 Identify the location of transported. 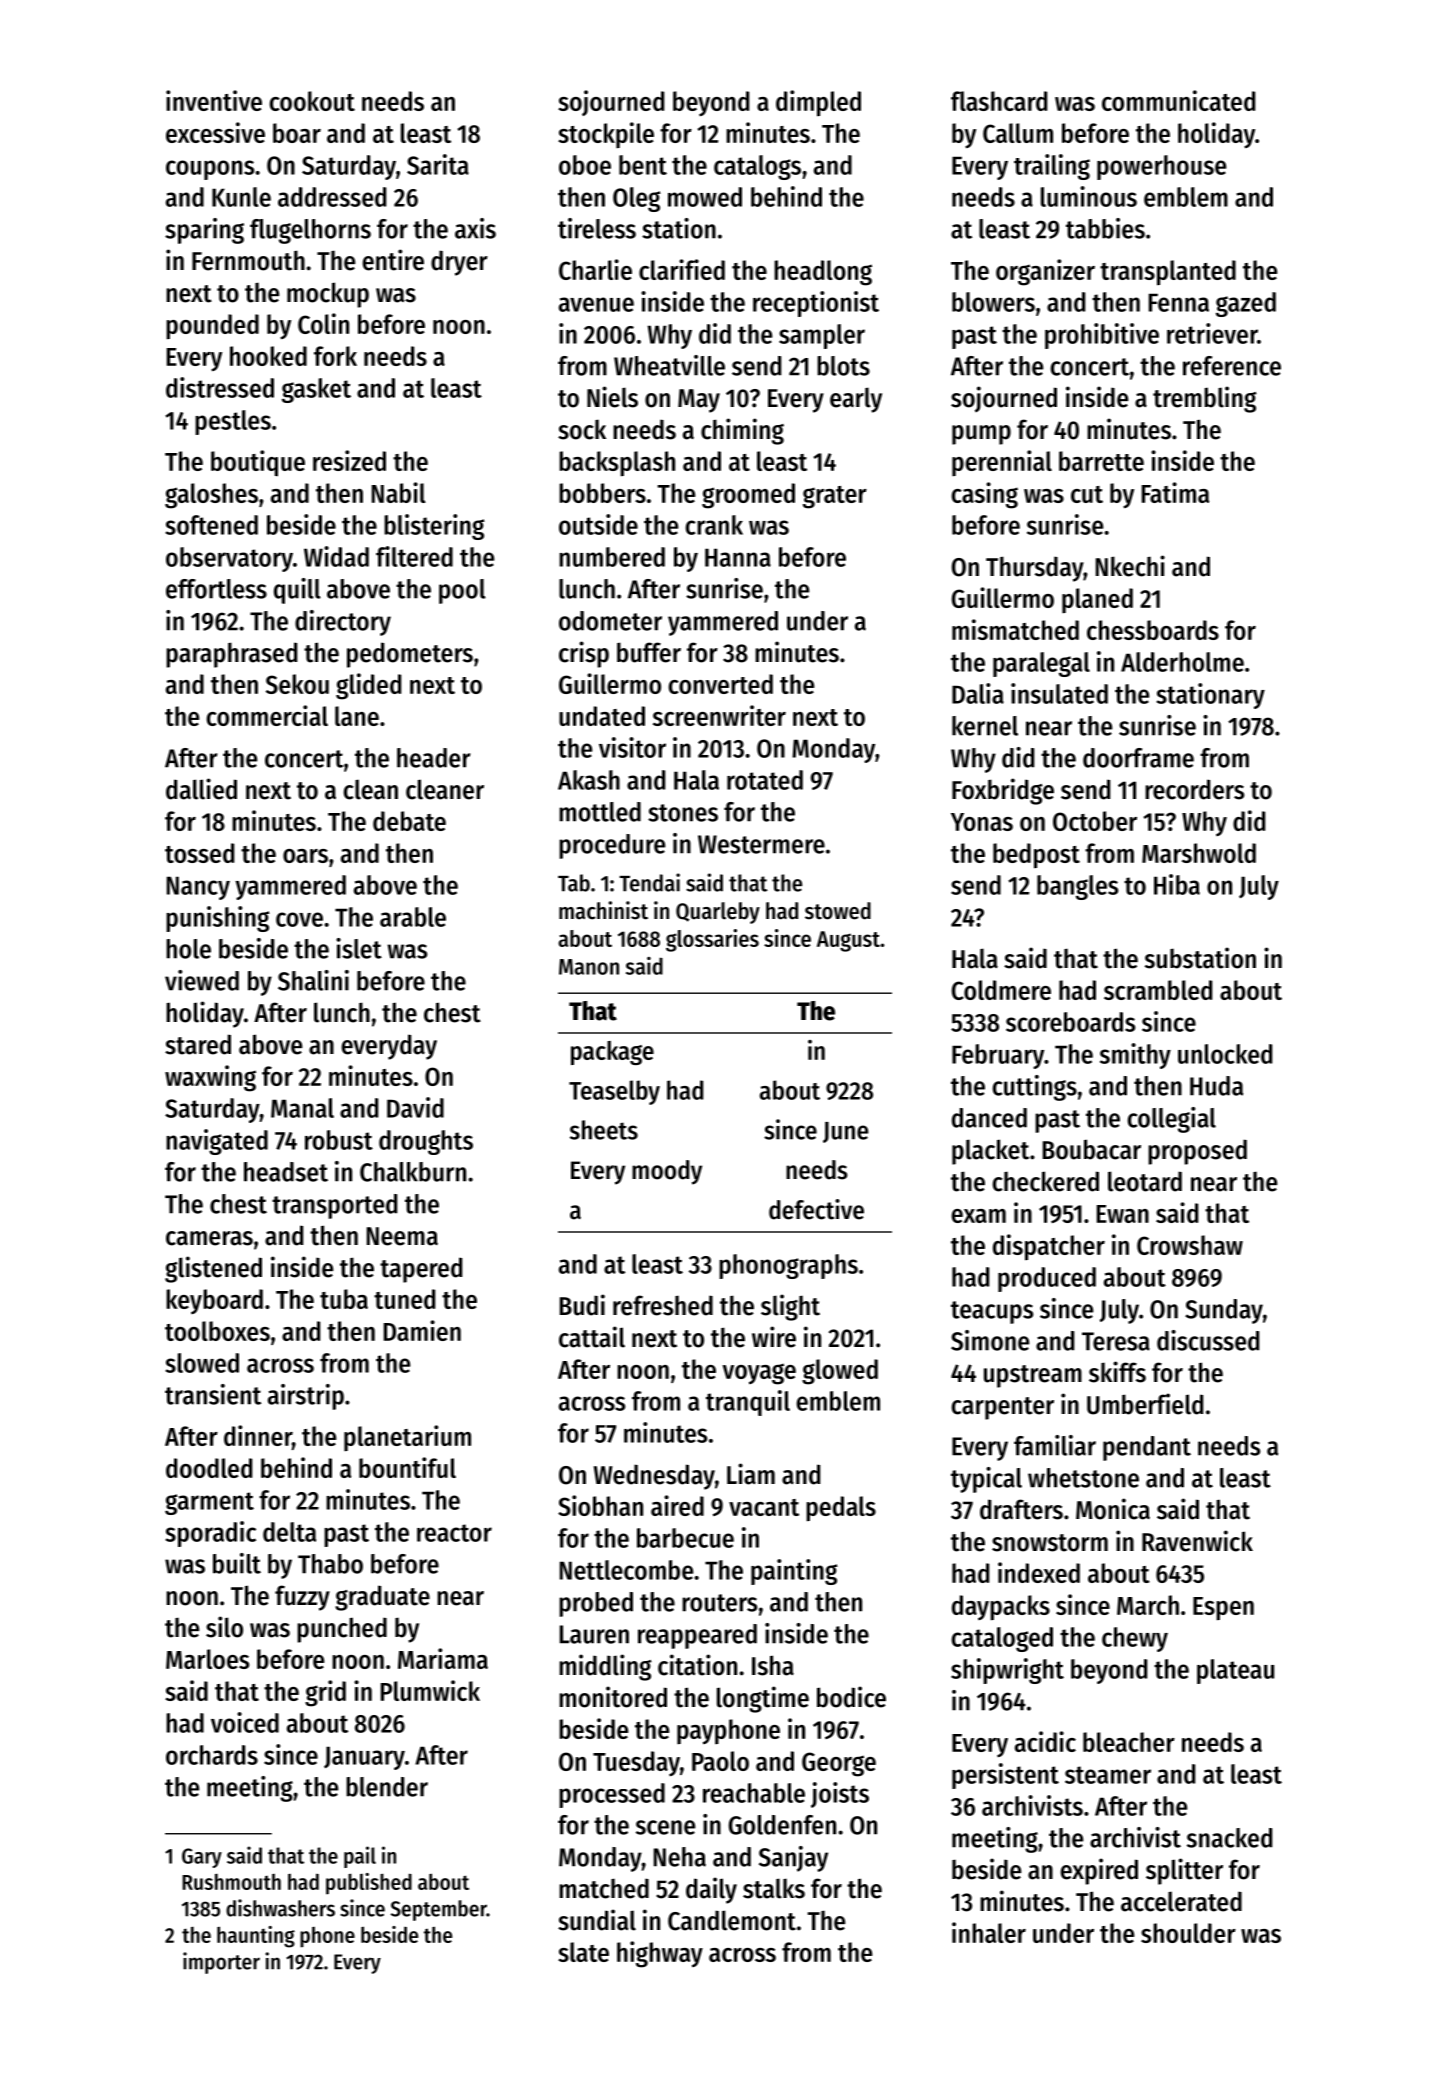
(334, 1206).
